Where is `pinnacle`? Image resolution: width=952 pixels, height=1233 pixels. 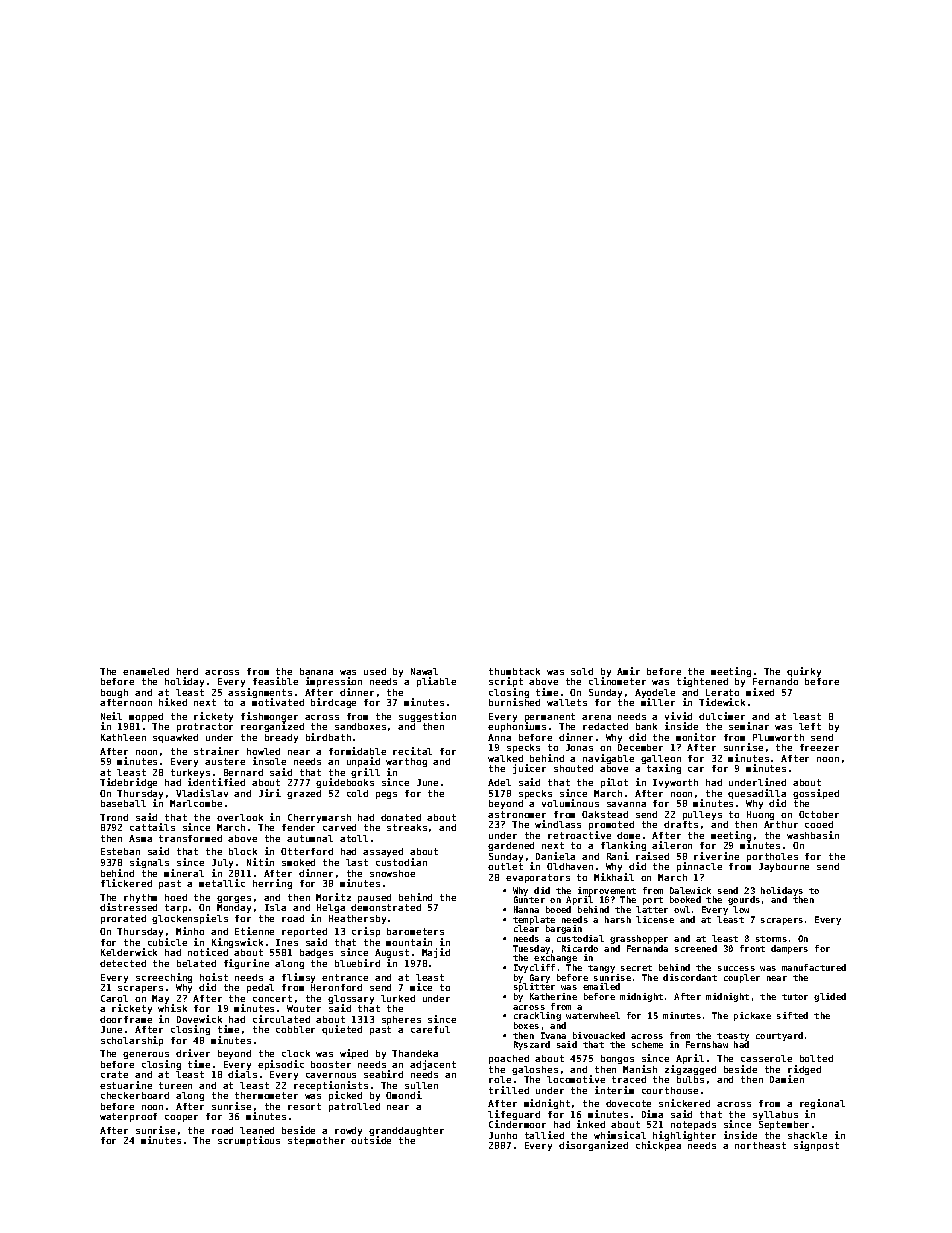 pinnacle is located at coordinates (699, 867).
